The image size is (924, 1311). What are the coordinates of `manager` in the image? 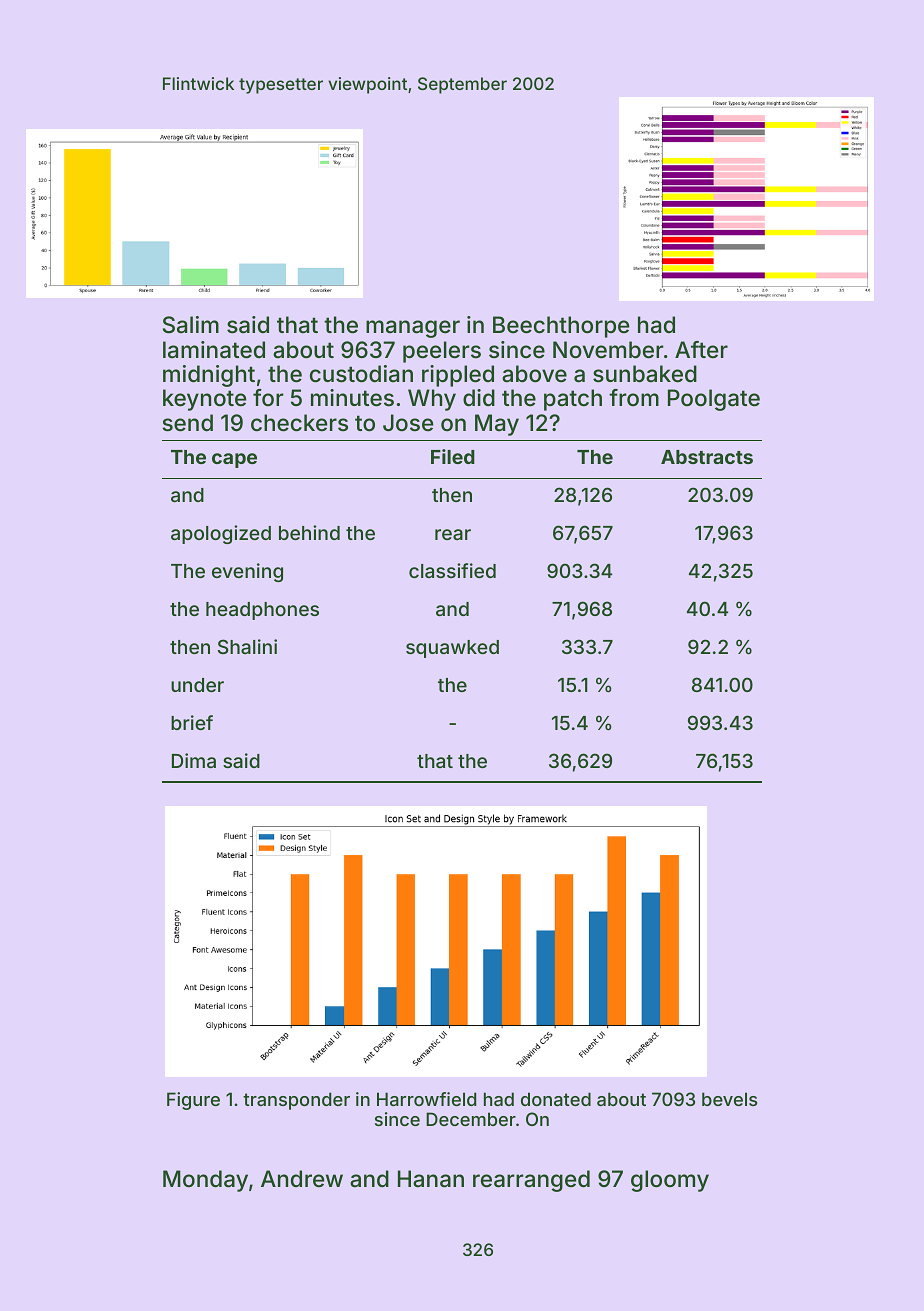 It's located at (413, 329).
